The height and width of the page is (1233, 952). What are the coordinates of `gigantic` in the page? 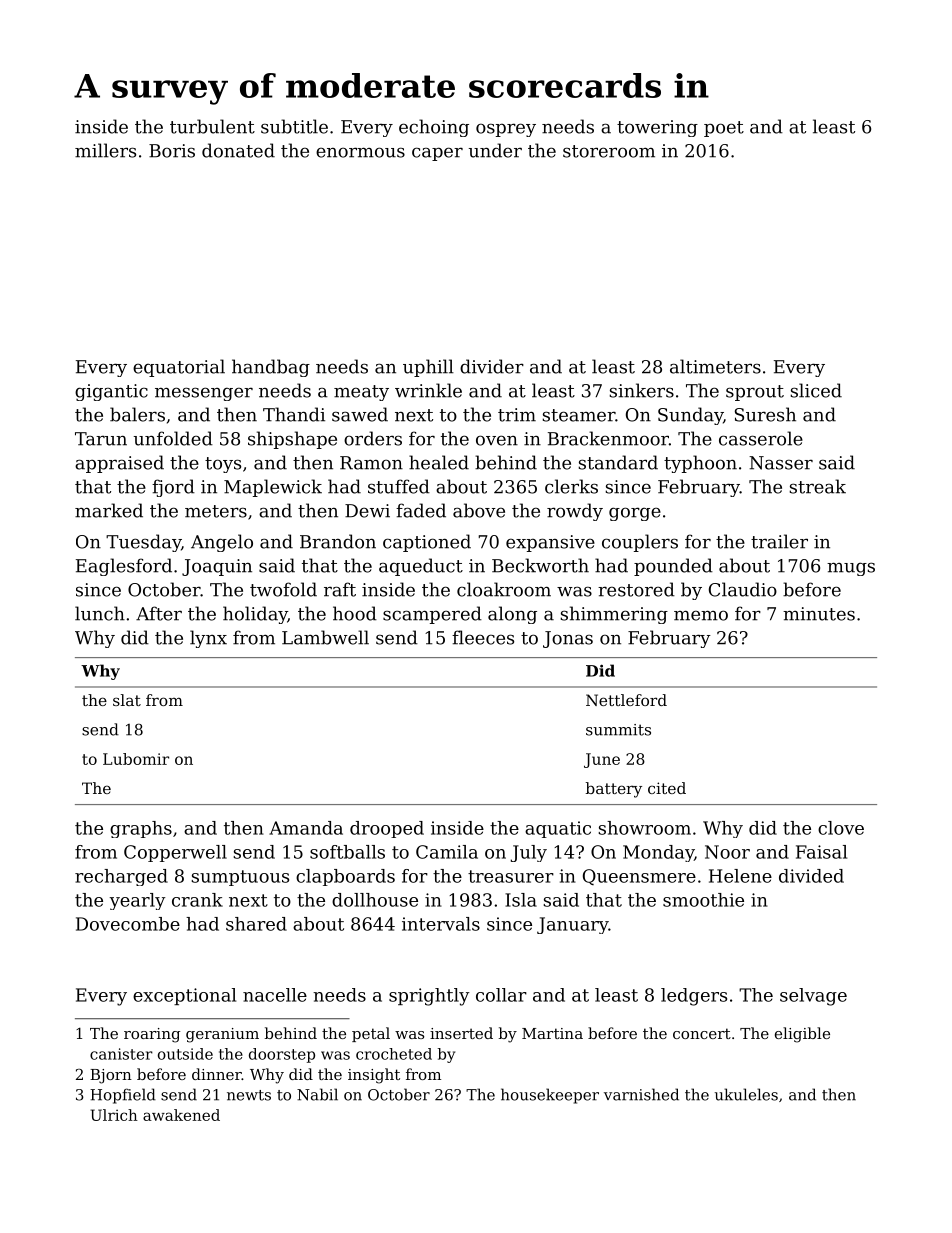 It's located at (111, 392).
